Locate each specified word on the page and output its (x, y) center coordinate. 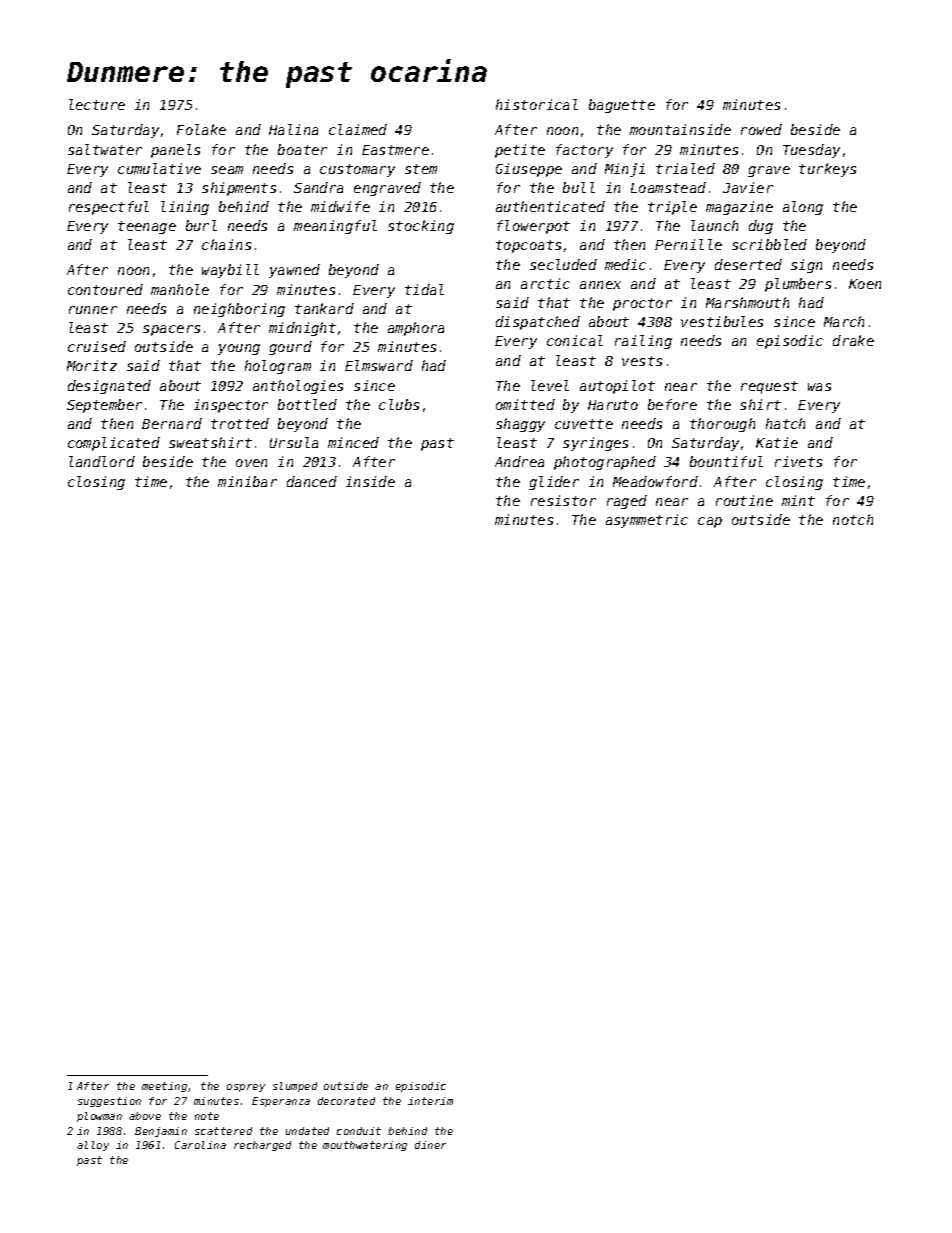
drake (853, 340)
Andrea (519, 461)
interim (430, 1101)
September (104, 406)
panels (175, 151)
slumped (295, 1087)
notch (853, 519)
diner (430, 1145)
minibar (247, 481)
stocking (421, 227)
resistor (563, 500)
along (803, 208)
